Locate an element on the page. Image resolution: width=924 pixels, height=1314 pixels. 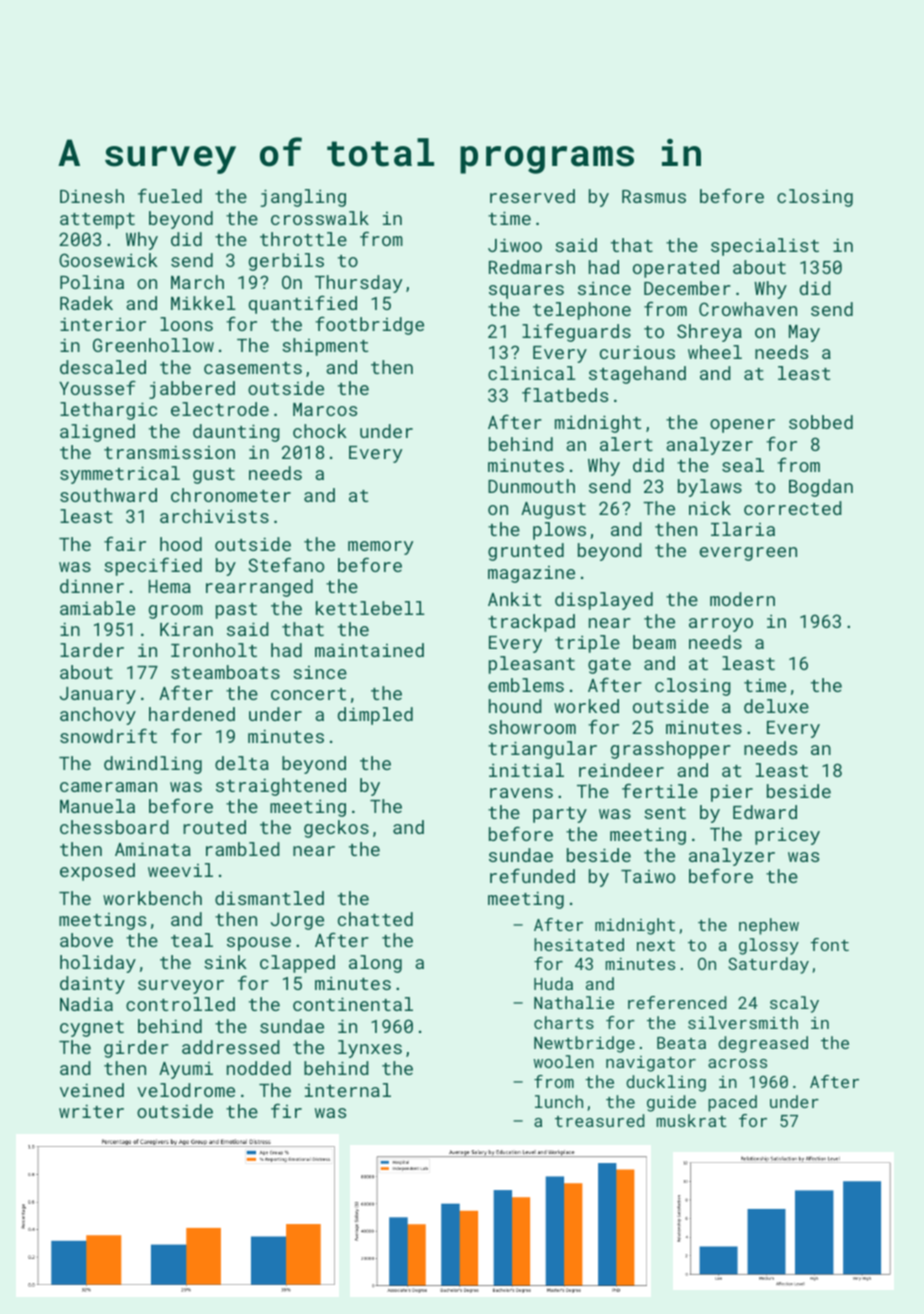
Dinesh is located at coordinates (92, 196).
